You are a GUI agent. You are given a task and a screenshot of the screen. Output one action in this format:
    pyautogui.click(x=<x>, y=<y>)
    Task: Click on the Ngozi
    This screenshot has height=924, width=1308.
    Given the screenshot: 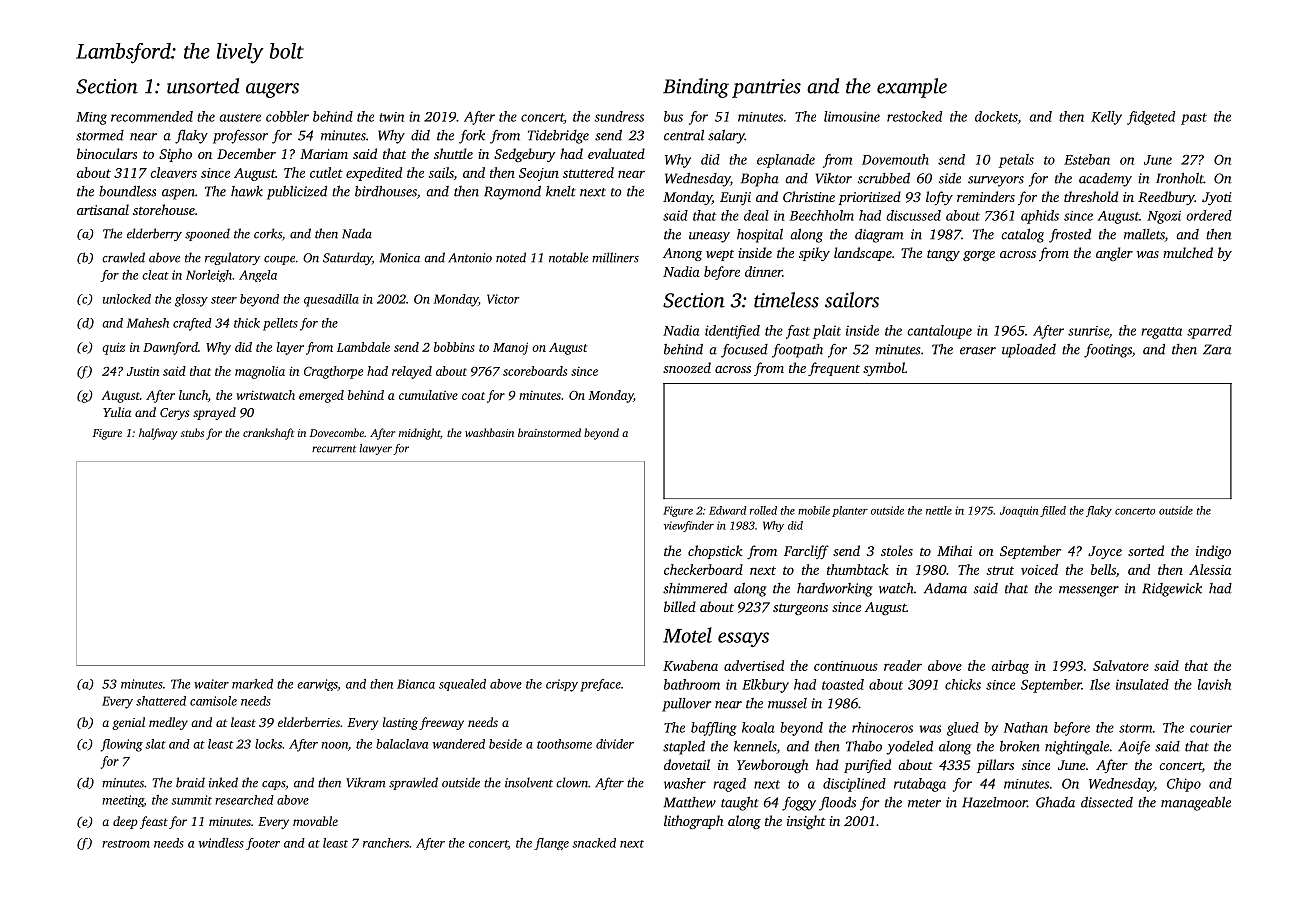 What is the action you would take?
    pyautogui.click(x=1164, y=217)
